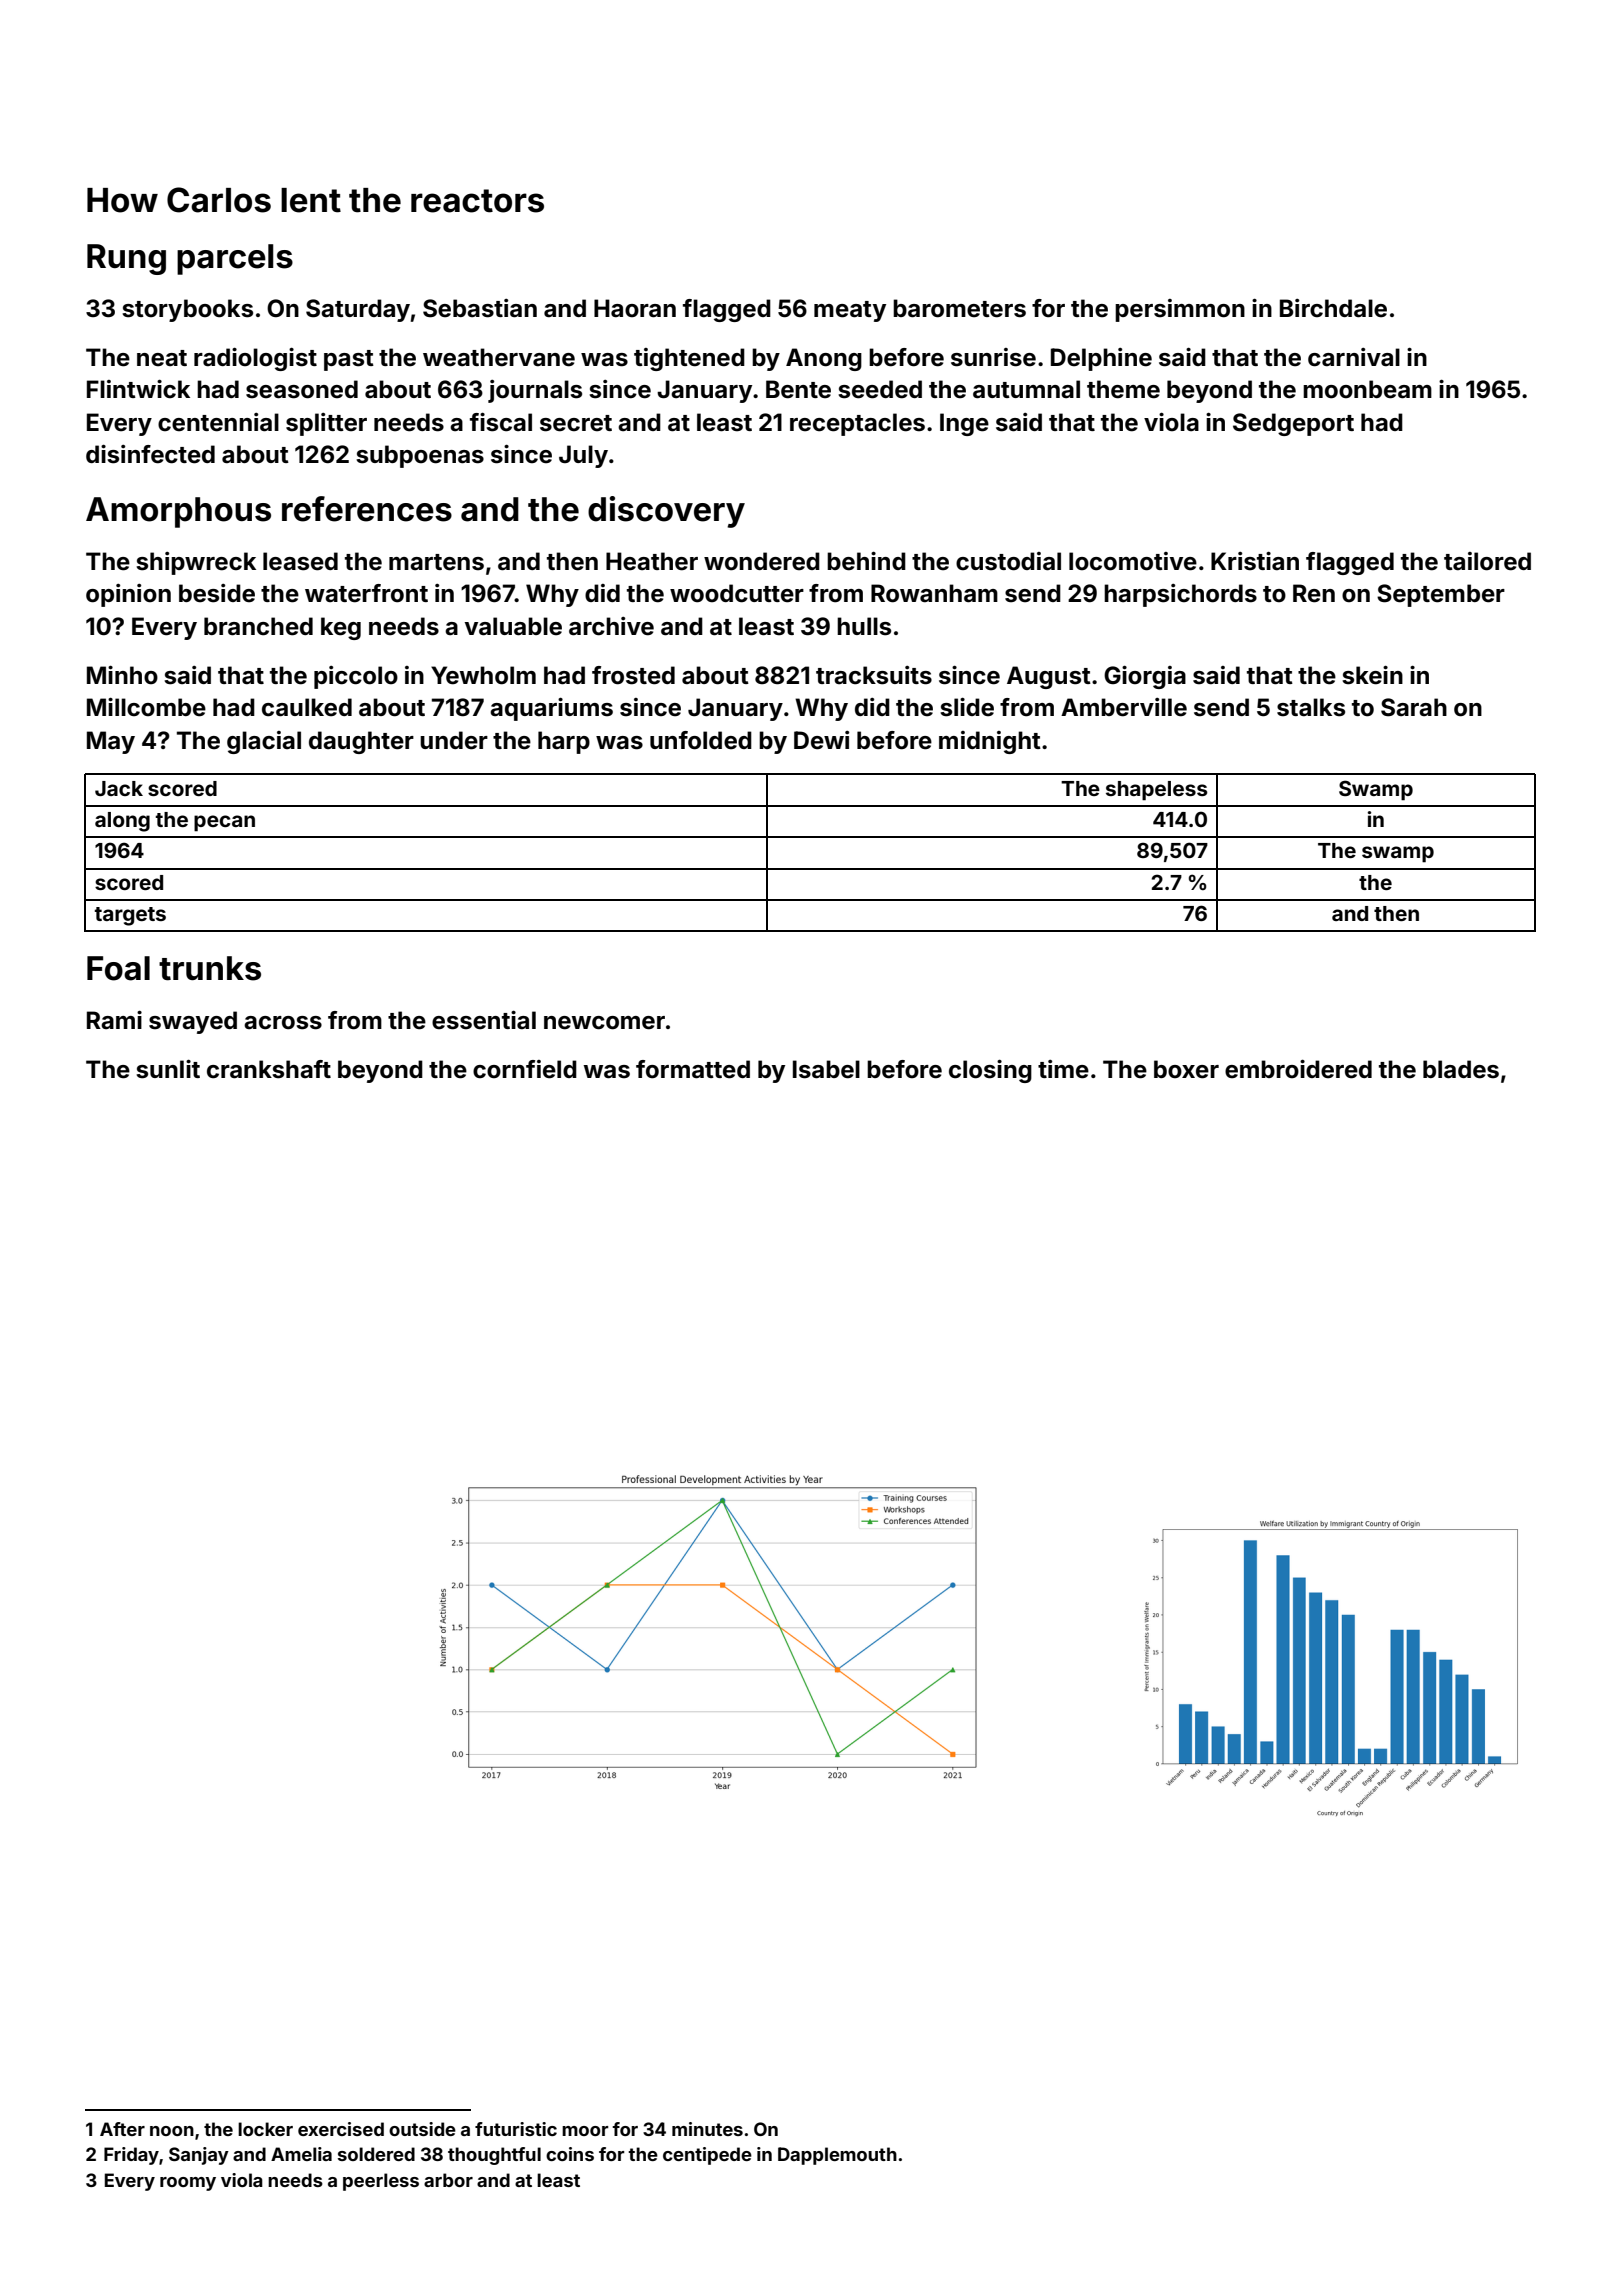  Describe the element at coordinates (826, 1069) in the document. I see `Isabel` at that location.
